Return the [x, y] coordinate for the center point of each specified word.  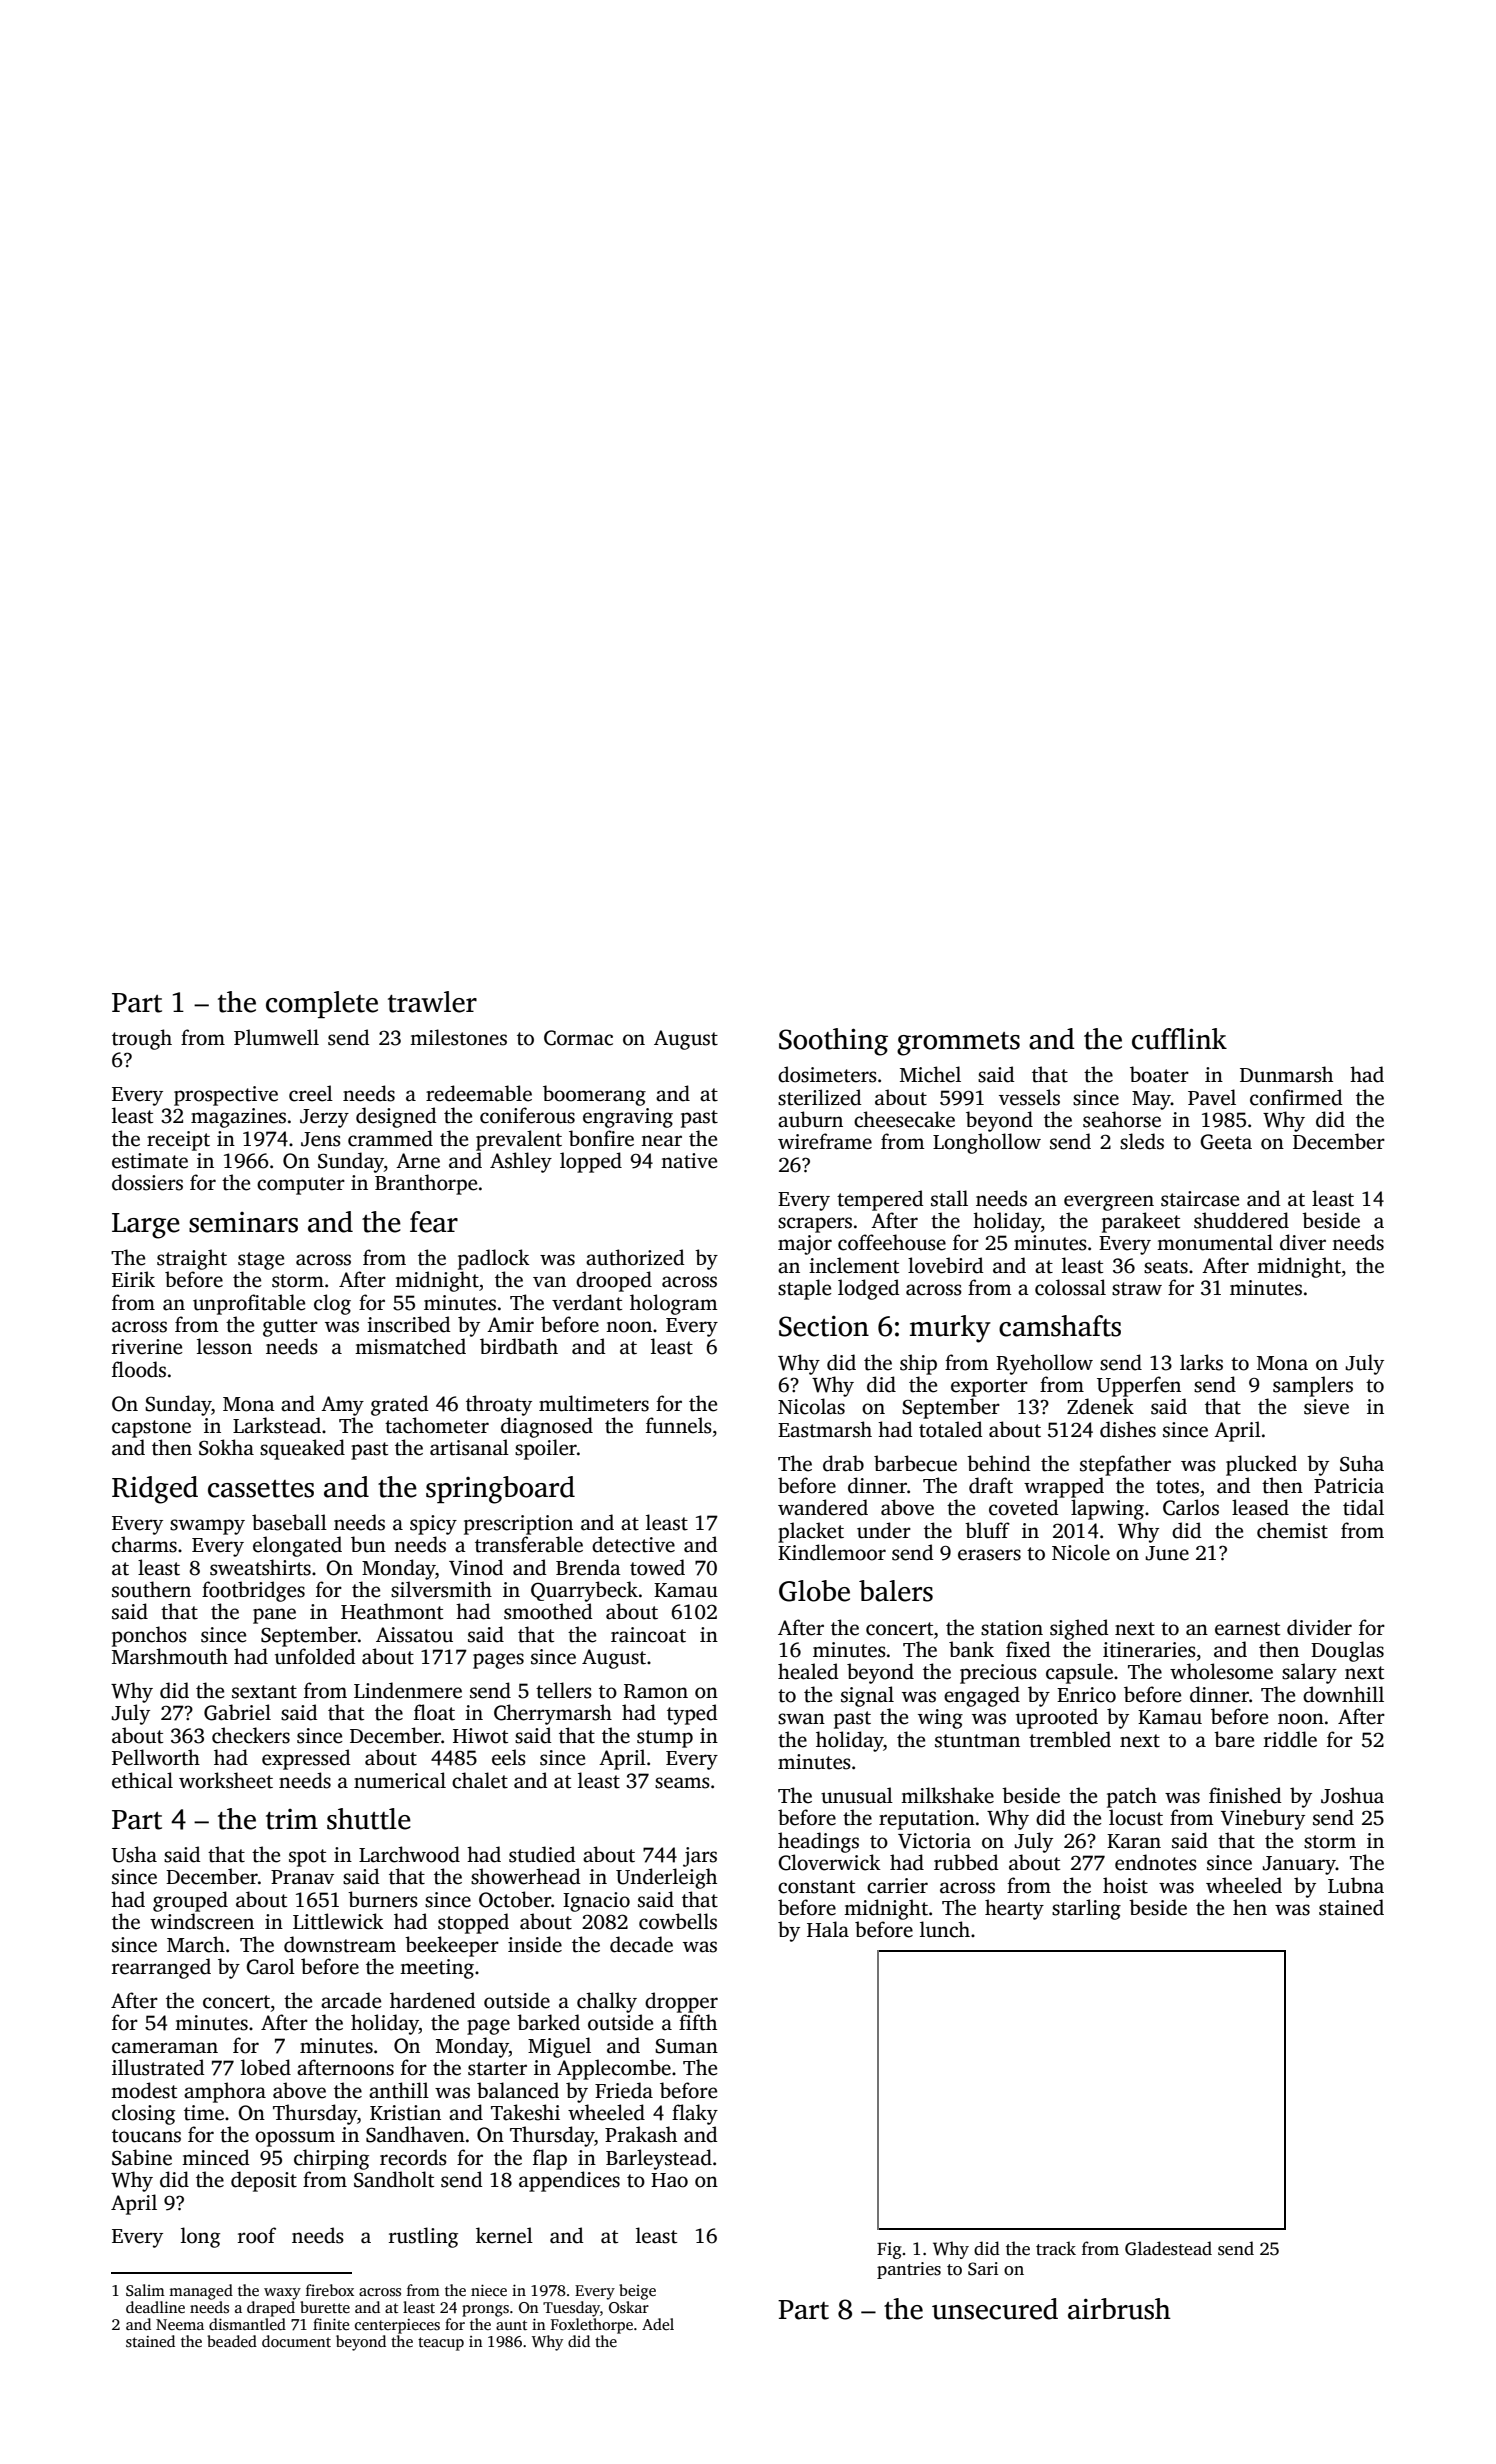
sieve [1326, 1407]
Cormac [578, 1038]
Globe [814, 1591]
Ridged [155, 1490]
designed [396, 1117]
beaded [232, 2341]
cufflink [1179, 1039]
